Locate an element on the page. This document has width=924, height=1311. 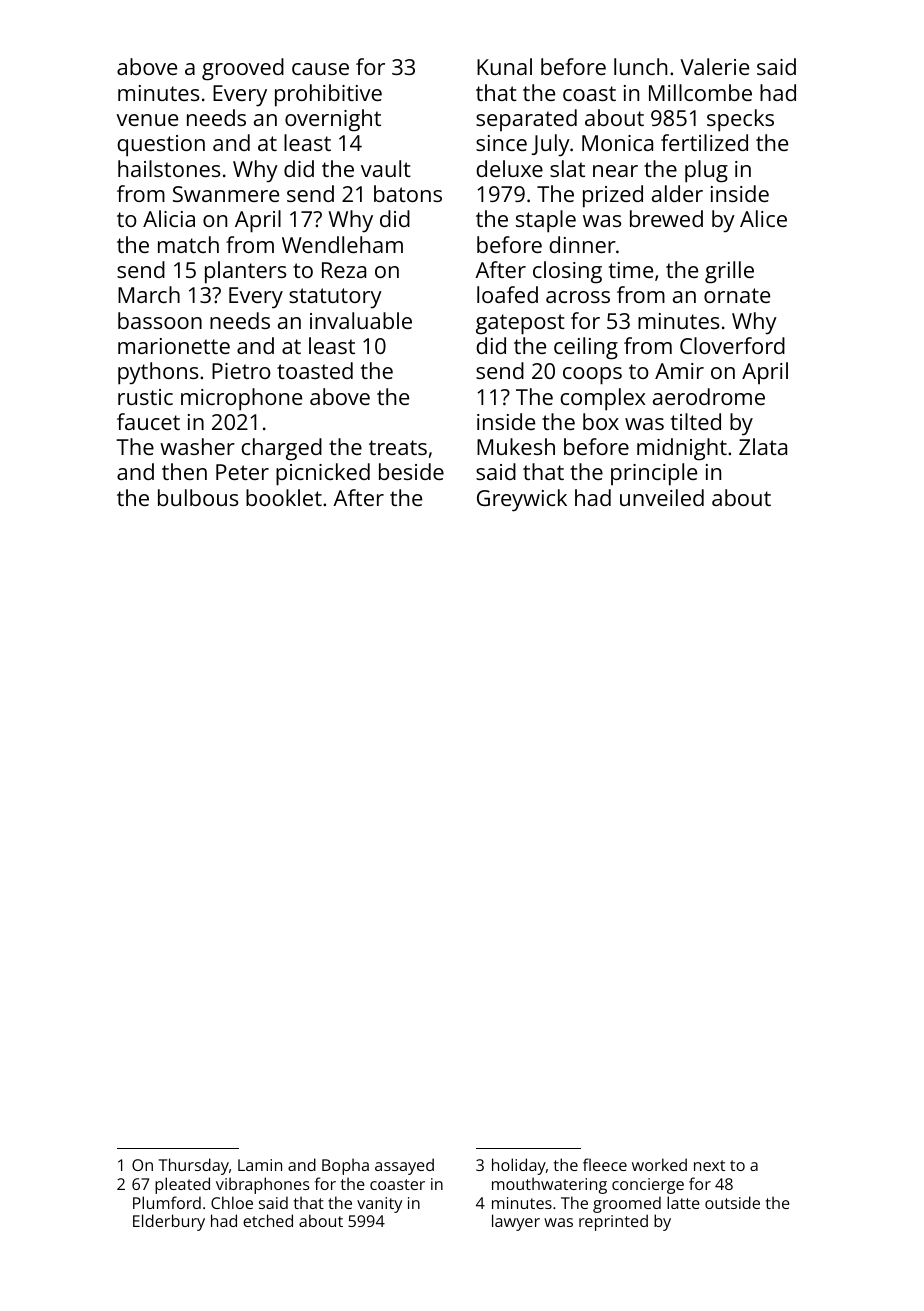
Lamin is located at coordinates (260, 1165).
